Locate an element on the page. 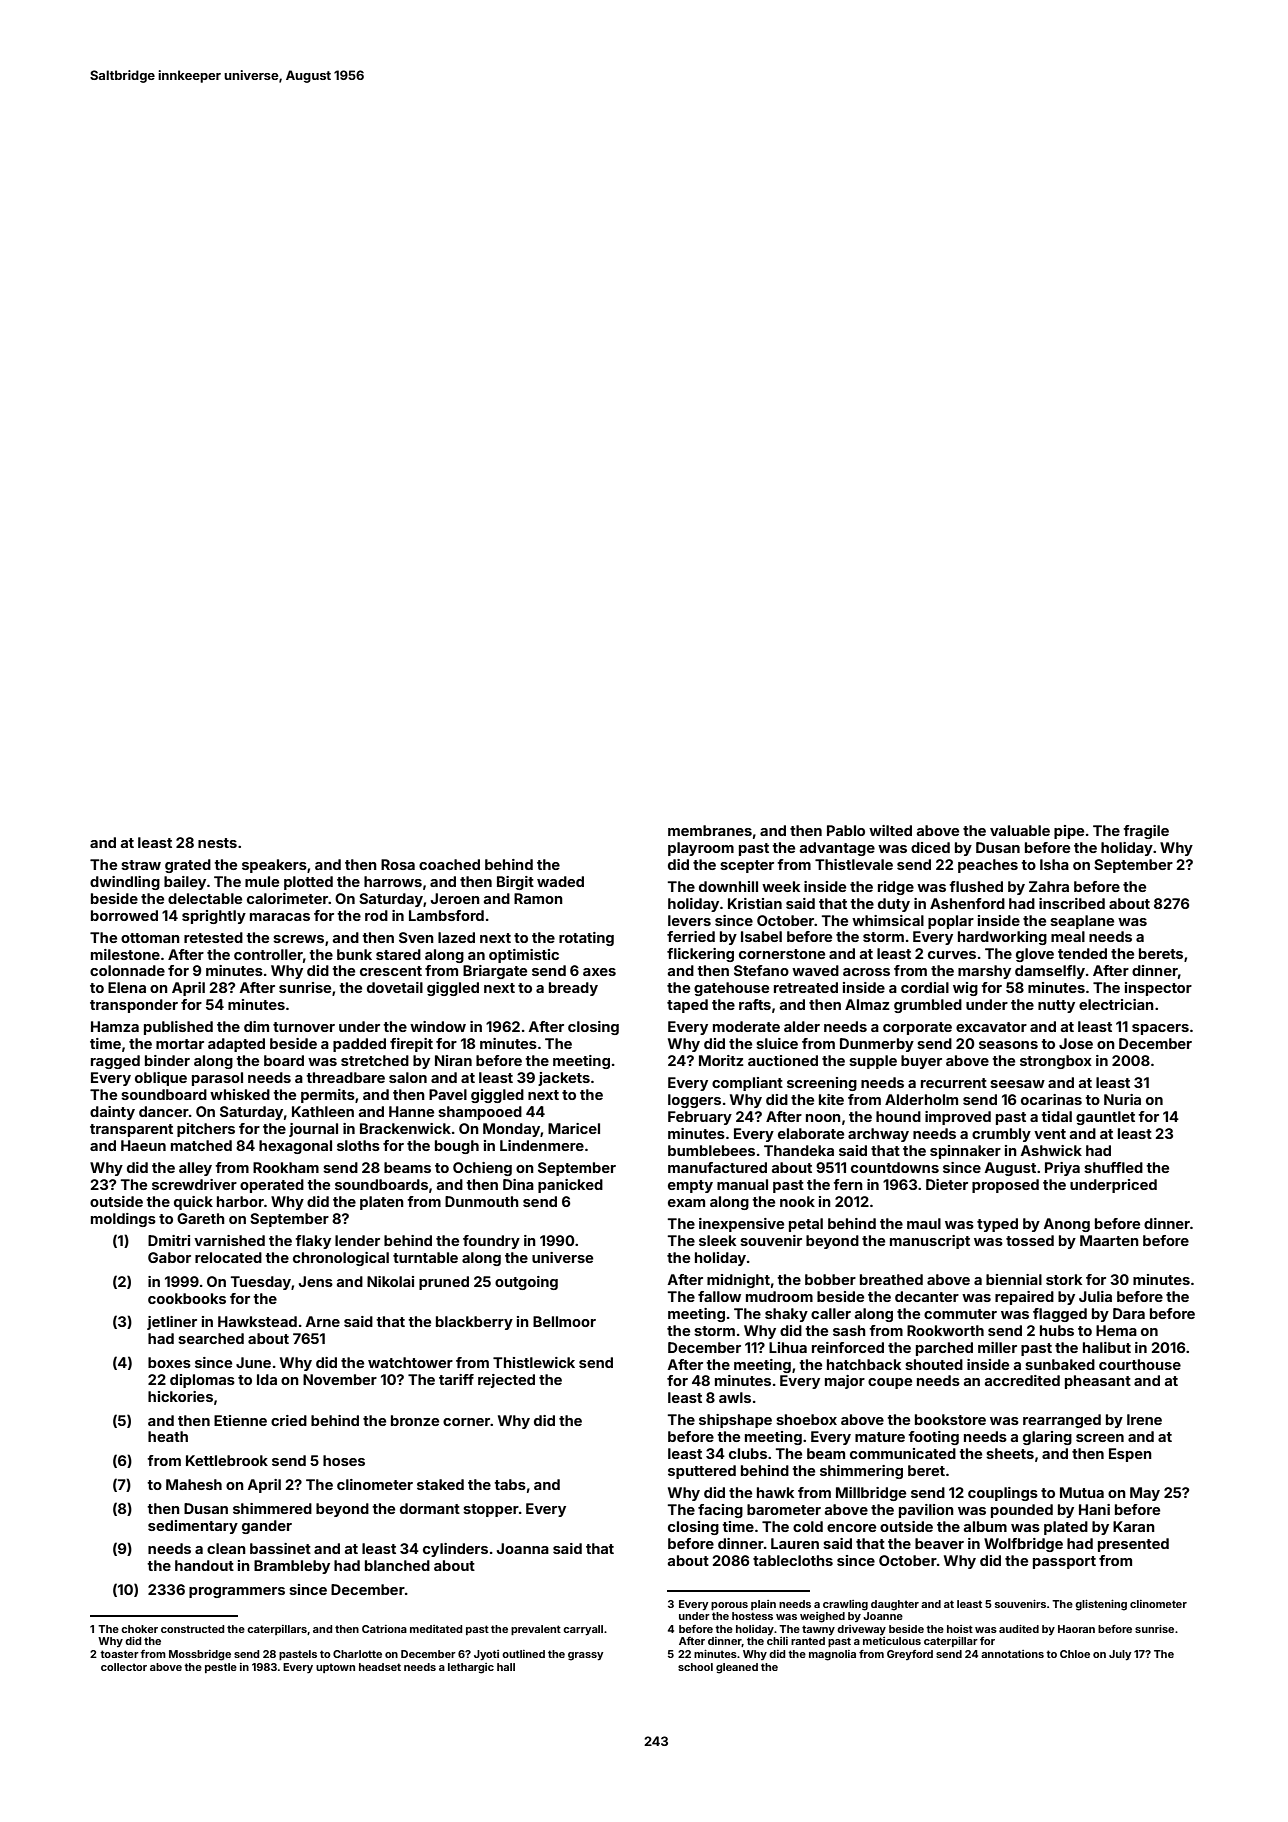  borrowed is located at coordinates (124, 915).
